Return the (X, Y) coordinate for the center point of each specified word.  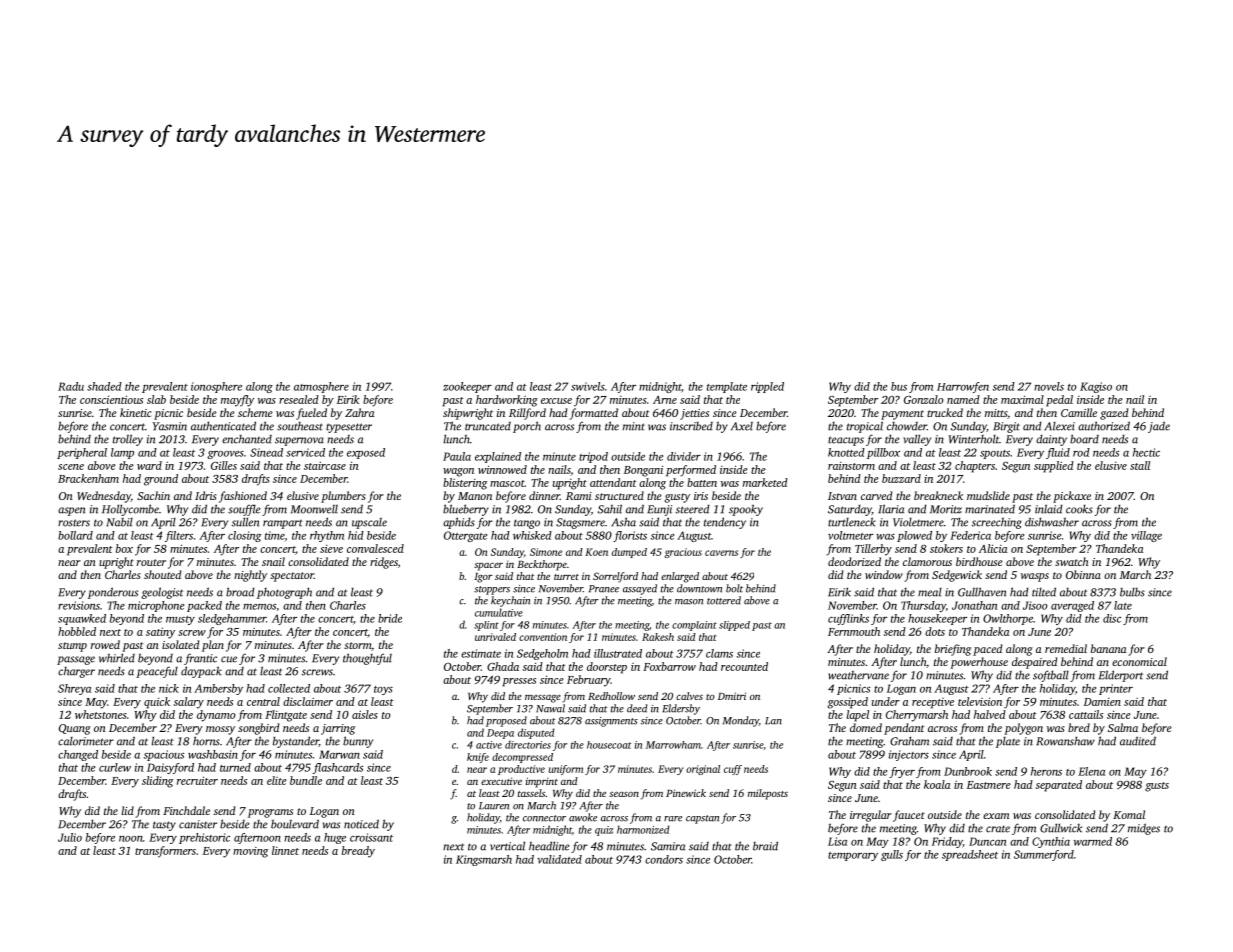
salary (189, 703)
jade (1159, 427)
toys (383, 690)
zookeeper (467, 387)
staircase (325, 466)
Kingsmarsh (484, 860)
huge (335, 838)
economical (1139, 661)
